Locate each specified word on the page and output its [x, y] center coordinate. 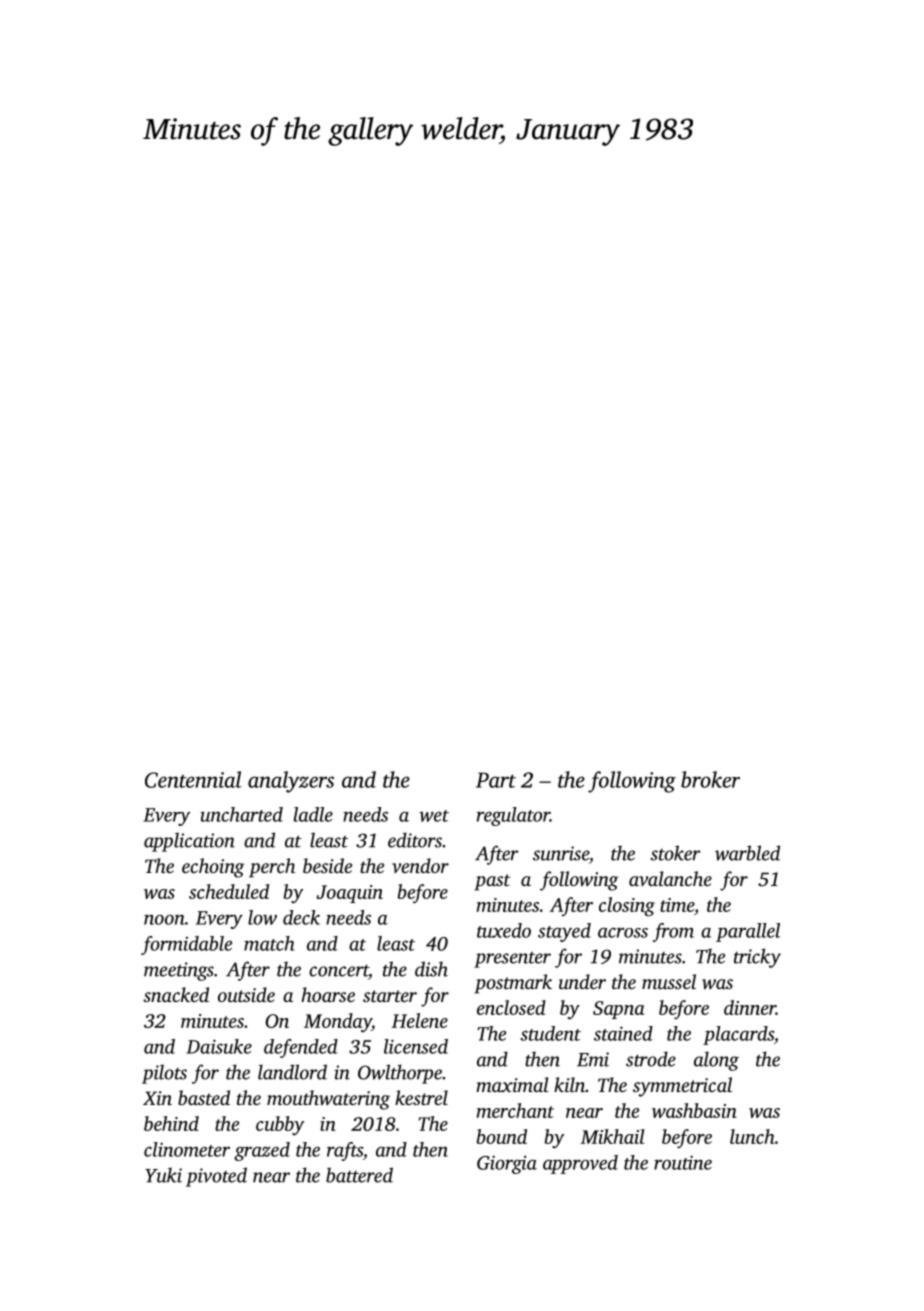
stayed [564, 932]
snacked [176, 994]
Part [496, 780]
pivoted [216, 1177]
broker [710, 779]
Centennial [193, 779]
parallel [748, 932]
